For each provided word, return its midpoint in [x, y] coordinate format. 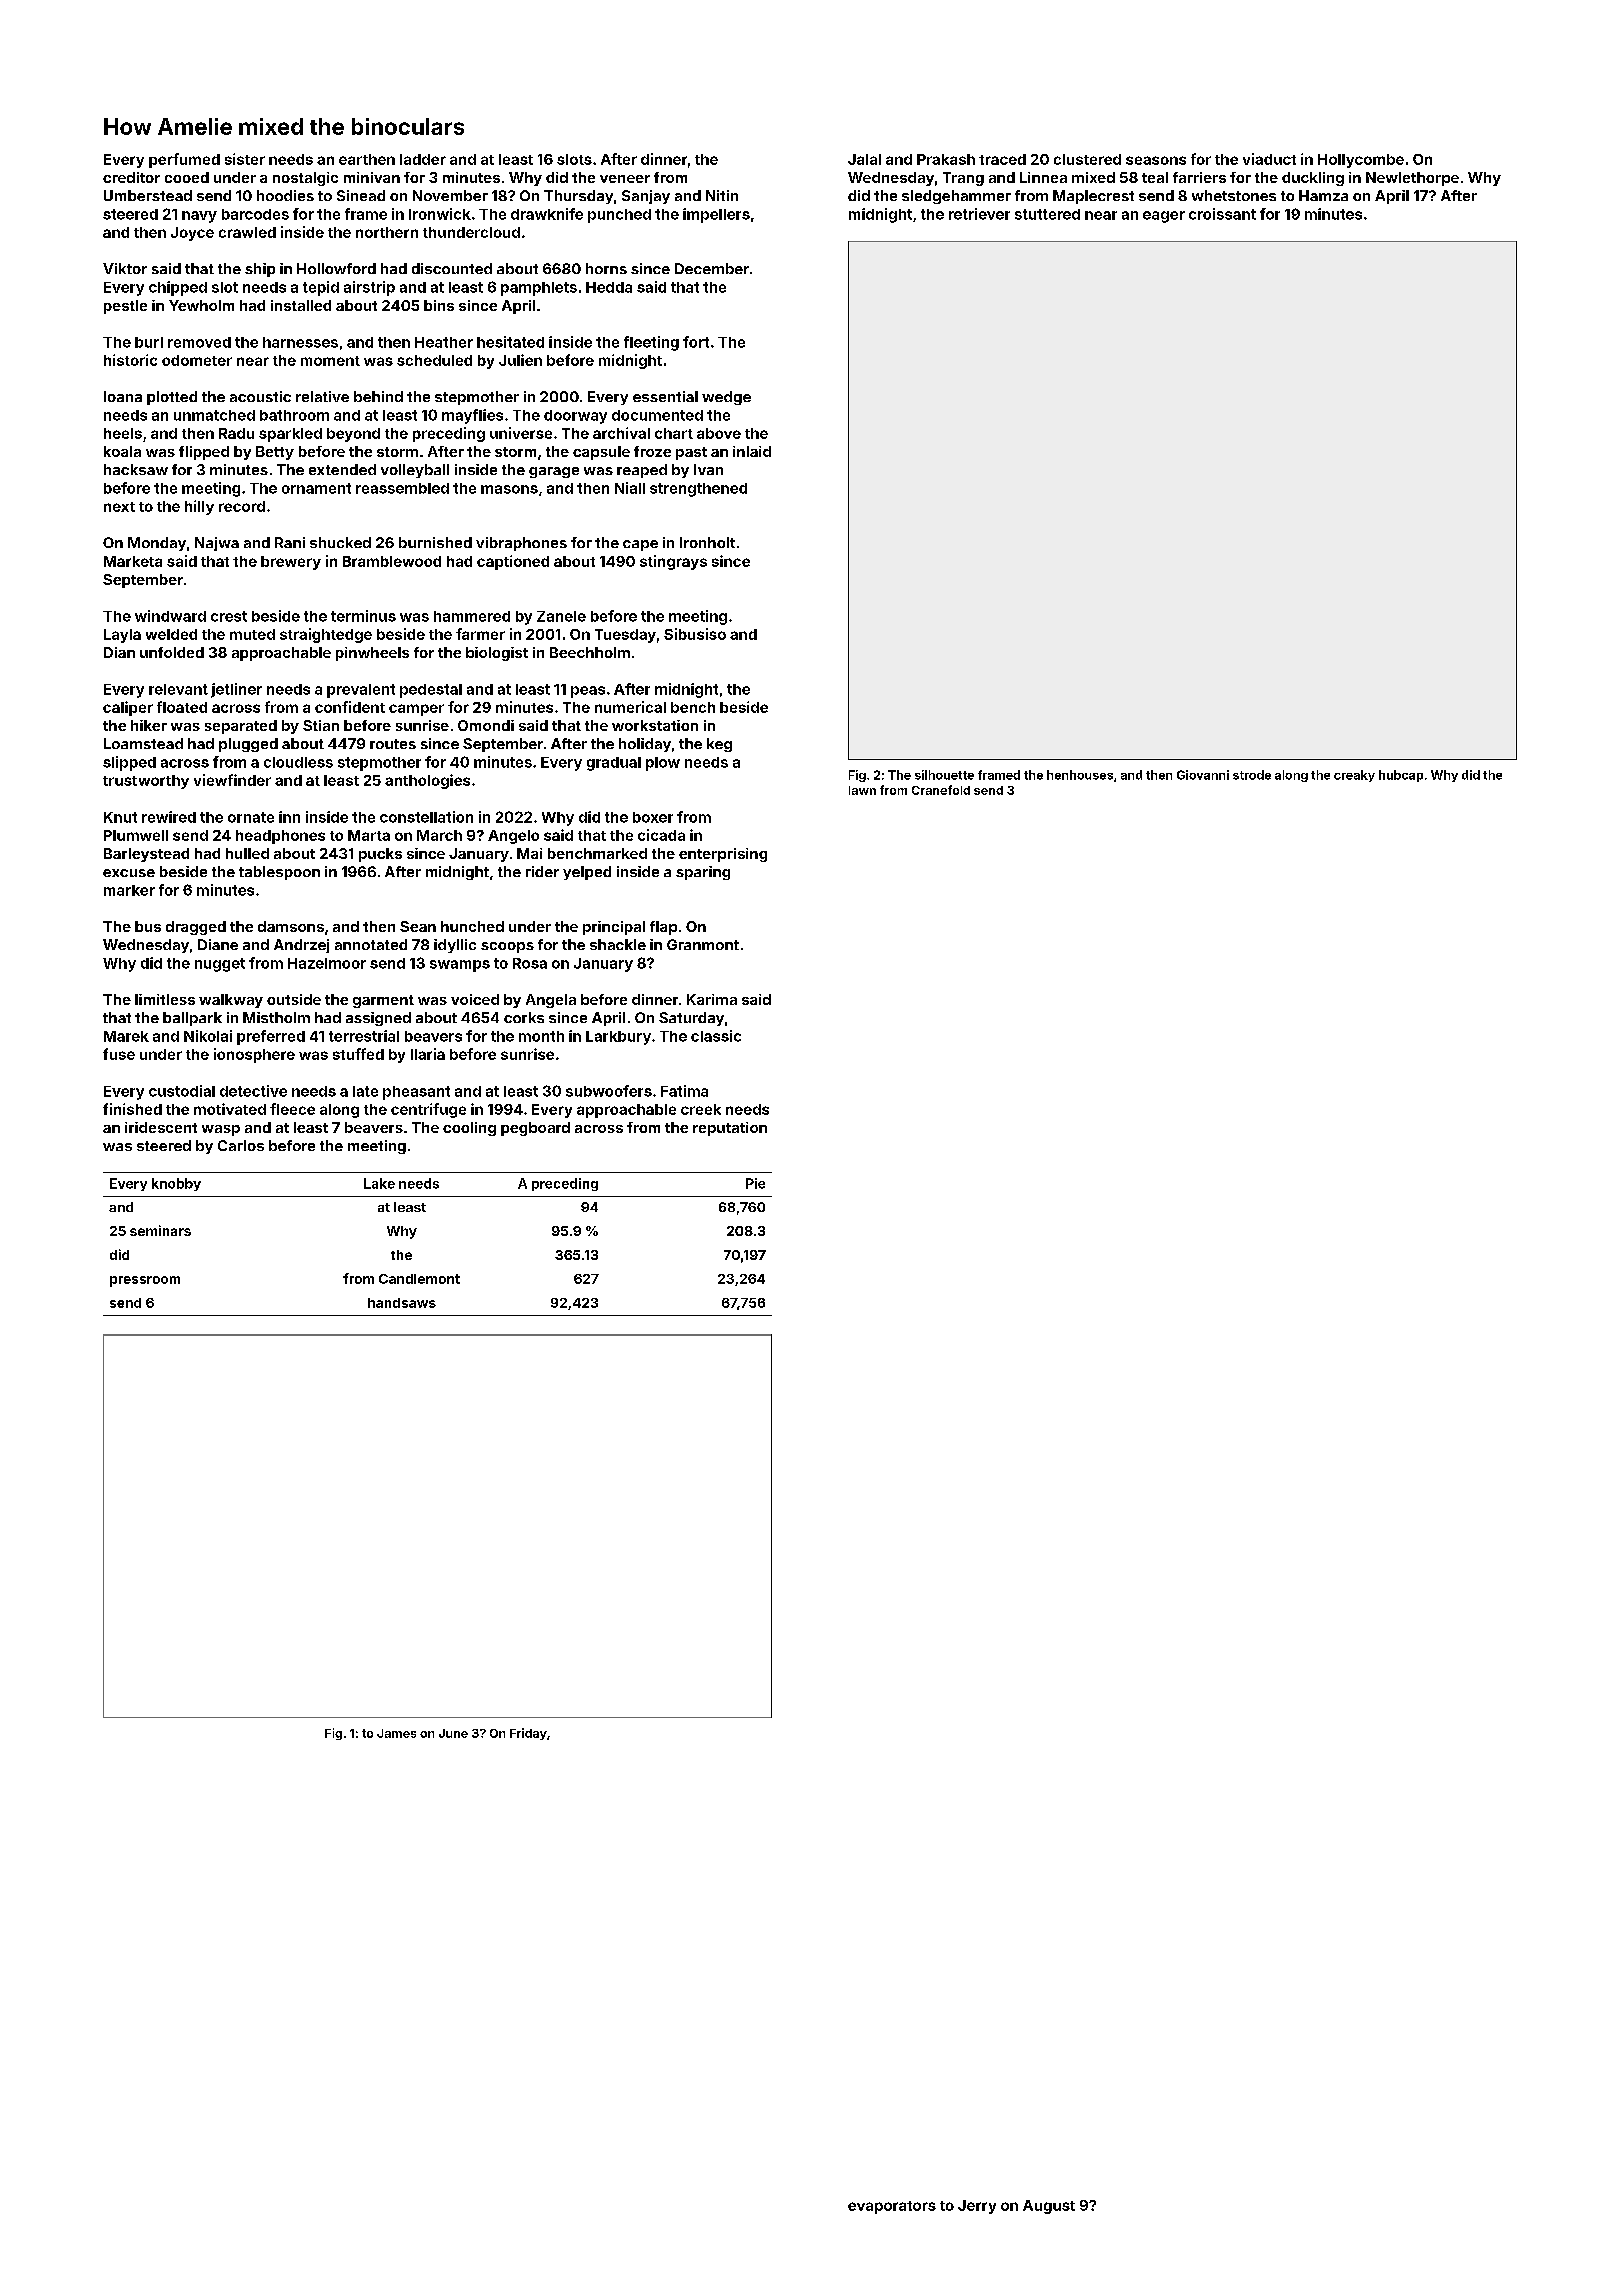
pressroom [145, 1281]
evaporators [892, 2207]
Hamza [1323, 195]
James [396, 1733]
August [1049, 2207]
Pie [755, 1183]
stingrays [673, 562]
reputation [730, 1129]
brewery [291, 563]
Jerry [977, 2207]
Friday [528, 1734]
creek [701, 1109]
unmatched [214, 415]
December [712, 268]
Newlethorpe [1412, 179]
